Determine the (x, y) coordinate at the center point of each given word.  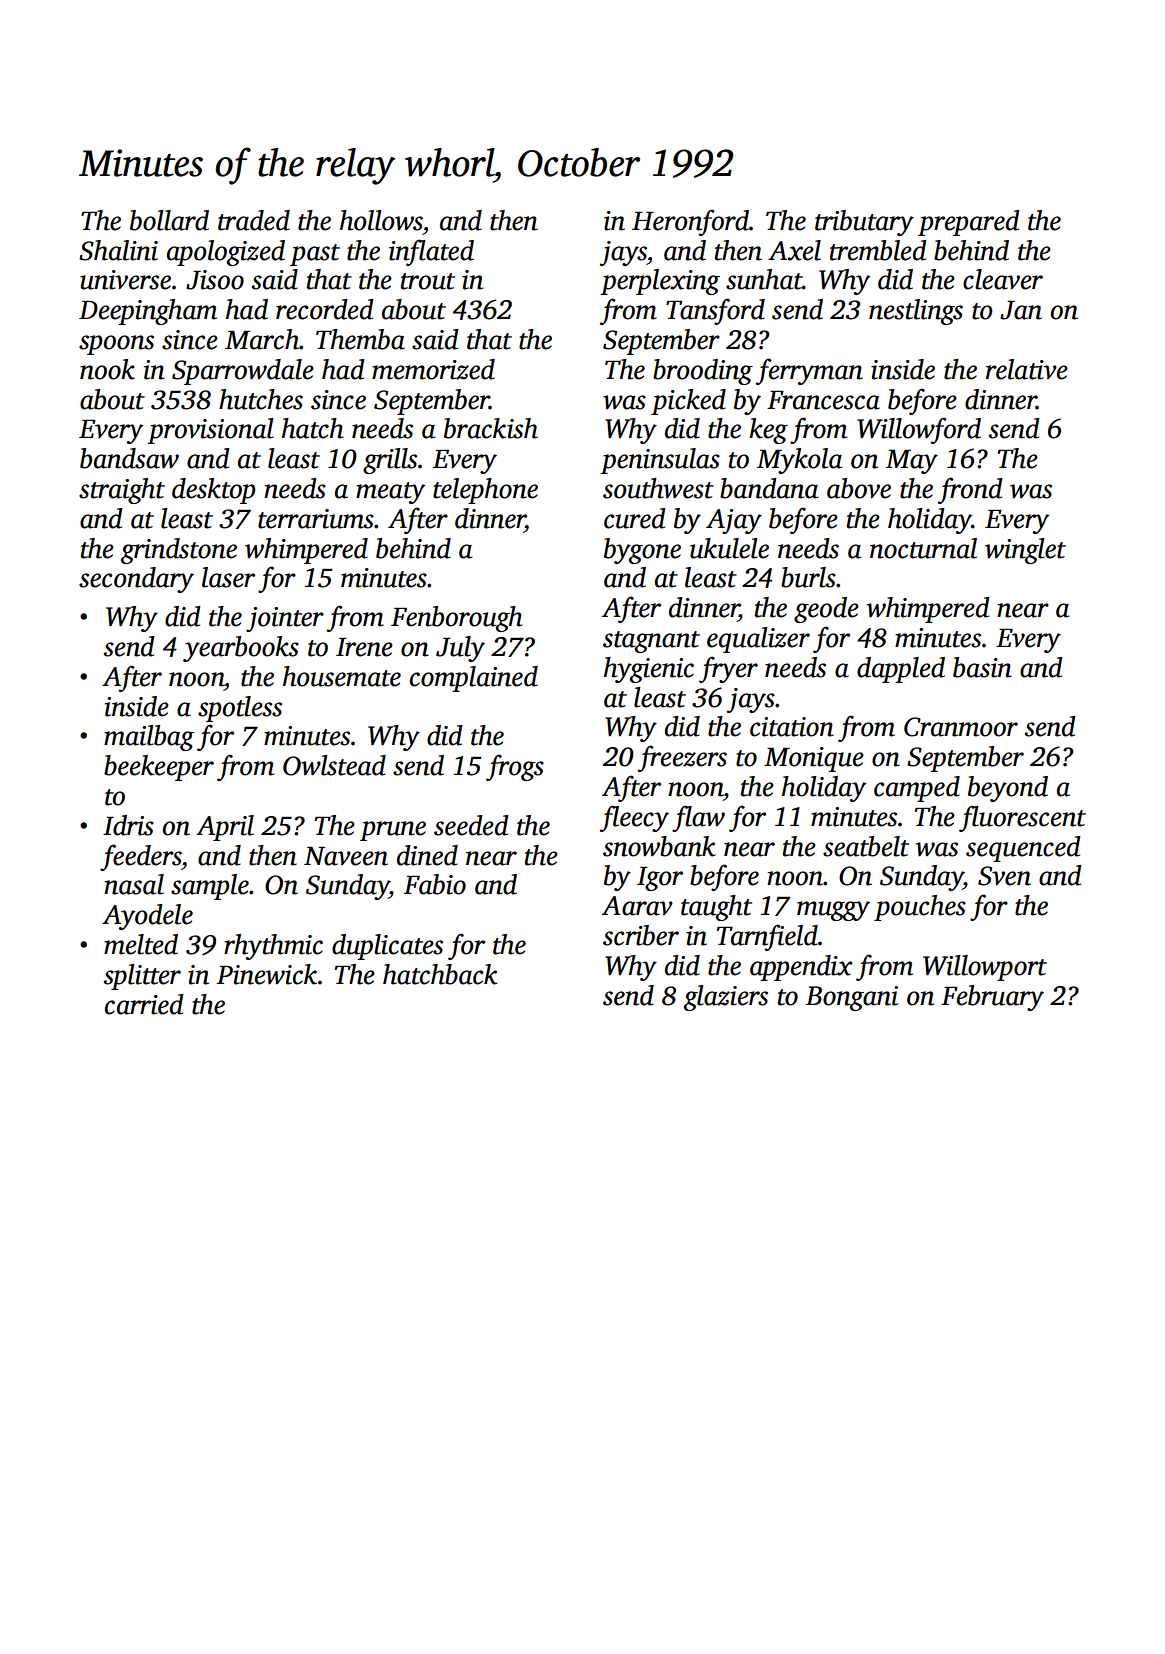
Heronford (690, 222)
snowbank (659, 846)
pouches (920, 908)
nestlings (916, 312)
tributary (864, 223)
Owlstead (334, 765)
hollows (381, 220)
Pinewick (267, 974)
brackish (491, 428)
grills (390, 461)
